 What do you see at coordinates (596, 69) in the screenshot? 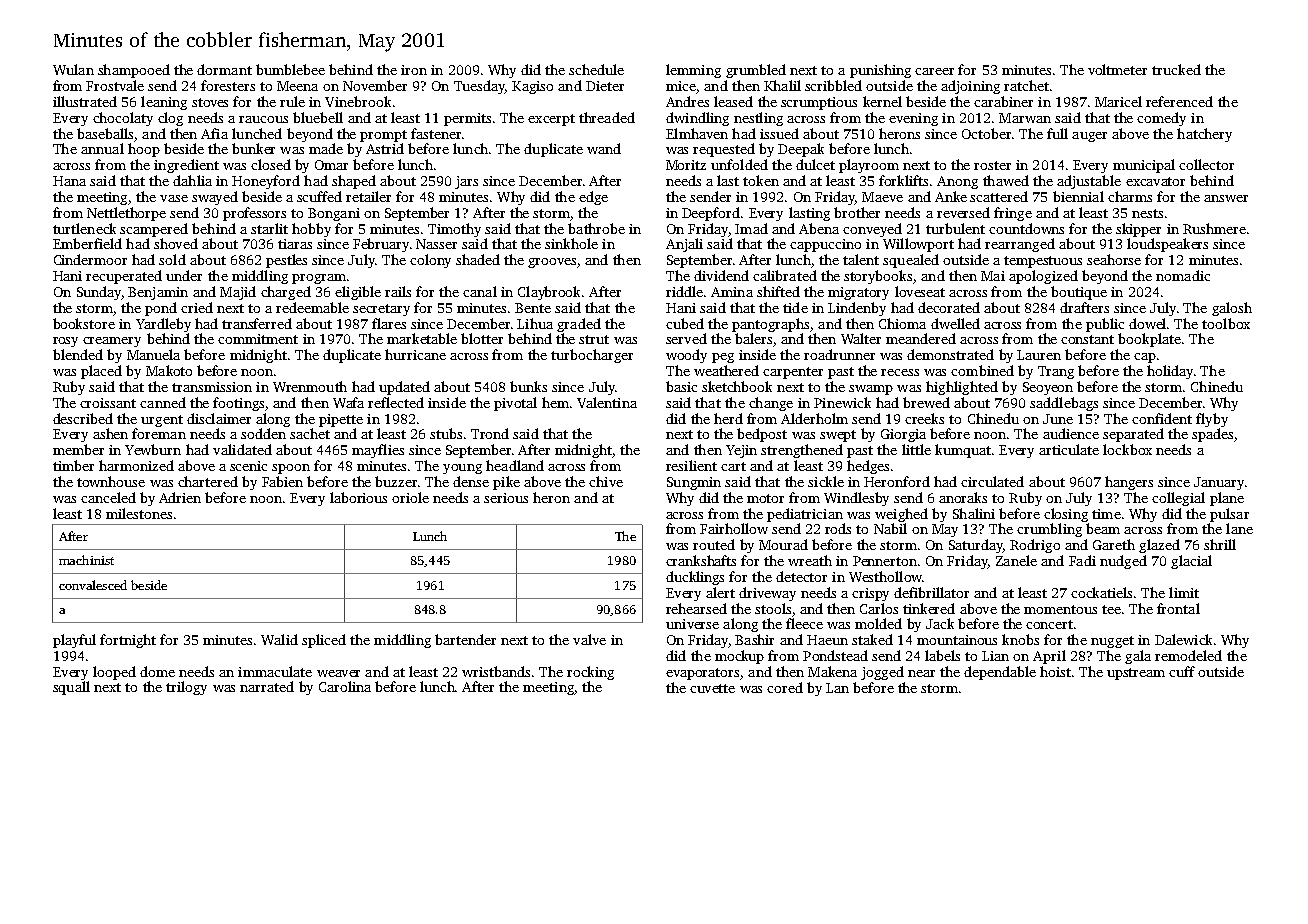
I see `schedule` at bounding box center [596, 69].
